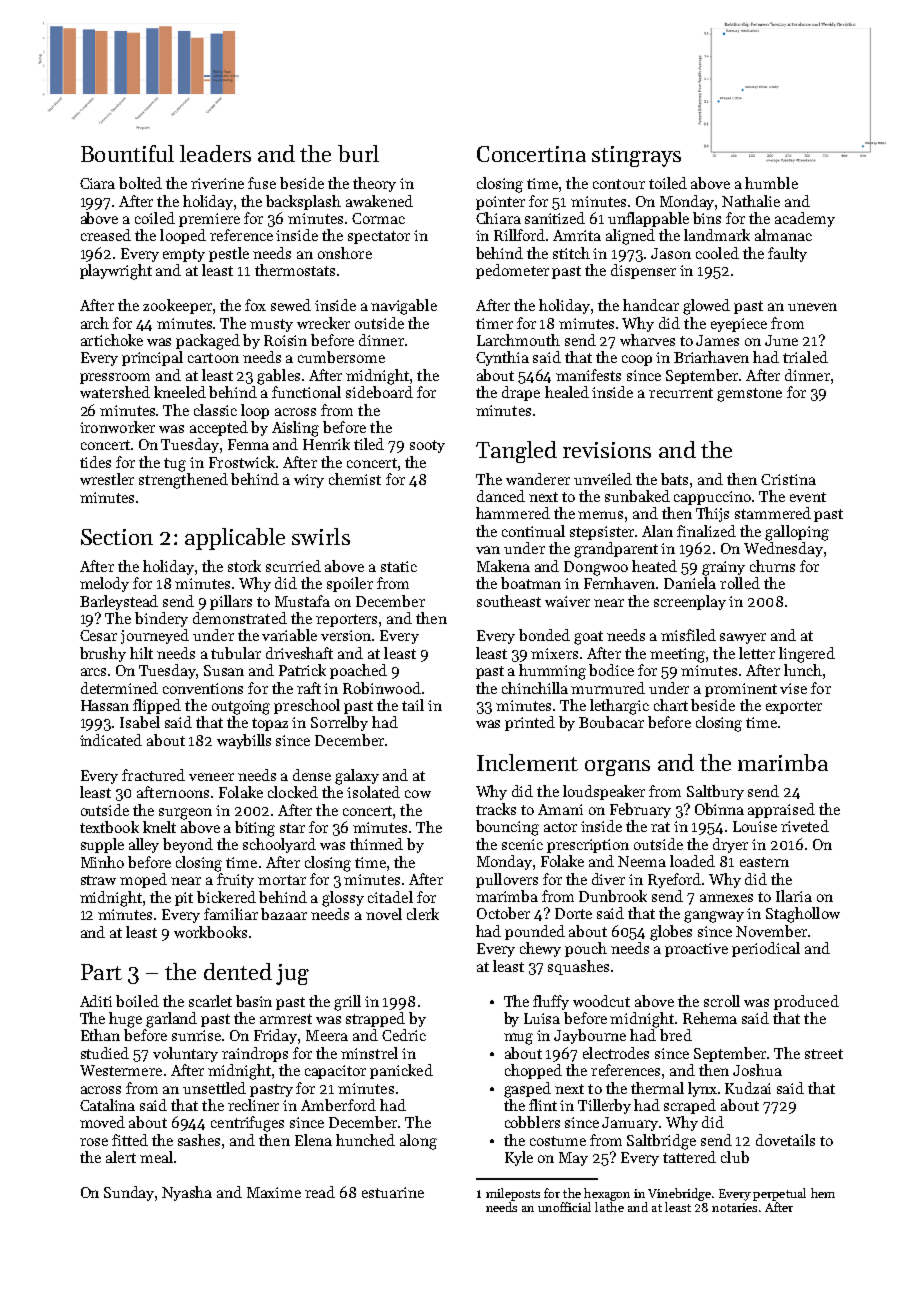 This screenshot has width=924, height=1311. Describe the element at coordinates (707, 218) in the screenshot. I see `bins` at that location.
